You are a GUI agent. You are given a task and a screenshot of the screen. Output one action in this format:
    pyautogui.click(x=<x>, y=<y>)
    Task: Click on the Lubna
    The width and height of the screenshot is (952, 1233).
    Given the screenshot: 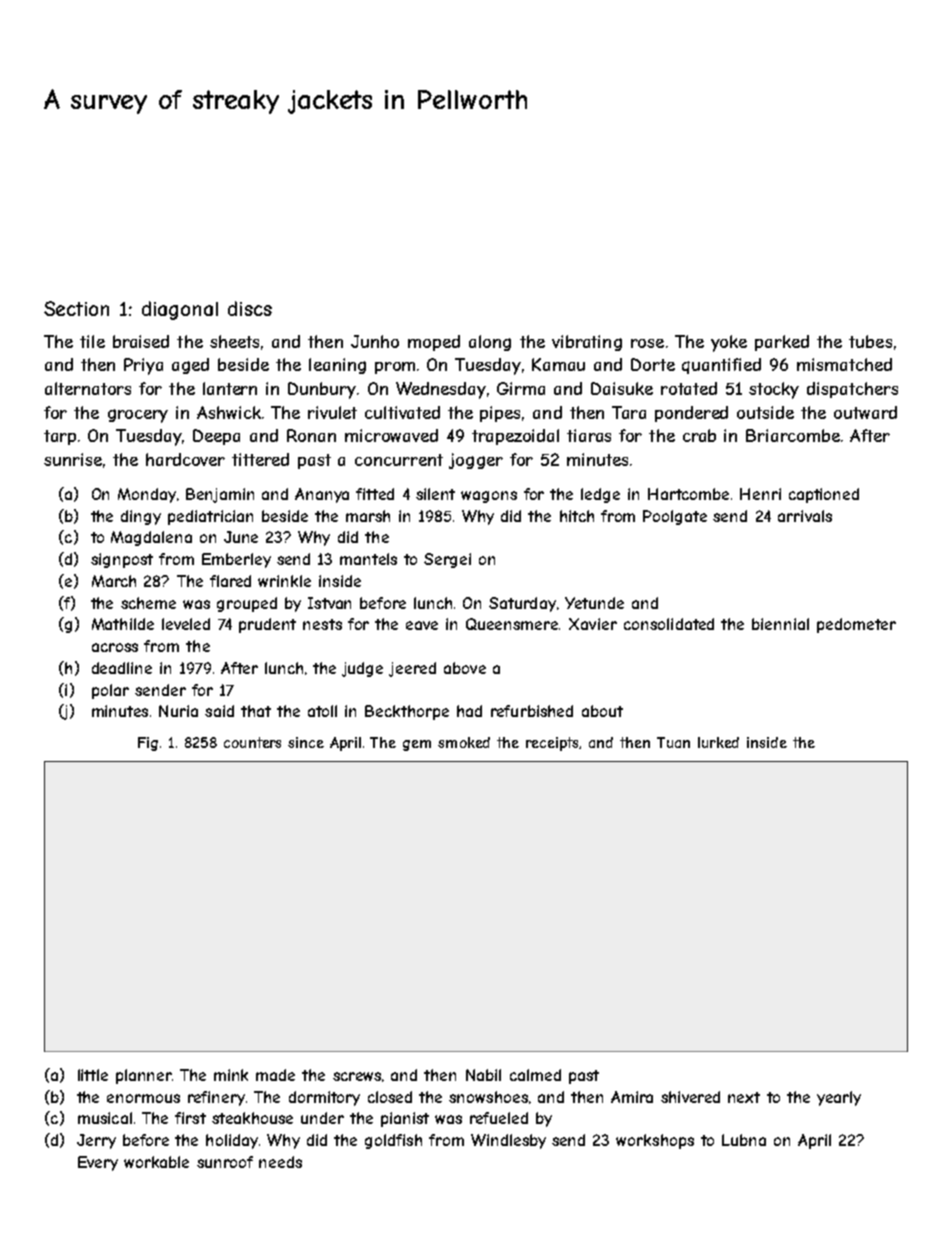 What is the action you would take?
    pyautogui.click(x=744, y=1140)
